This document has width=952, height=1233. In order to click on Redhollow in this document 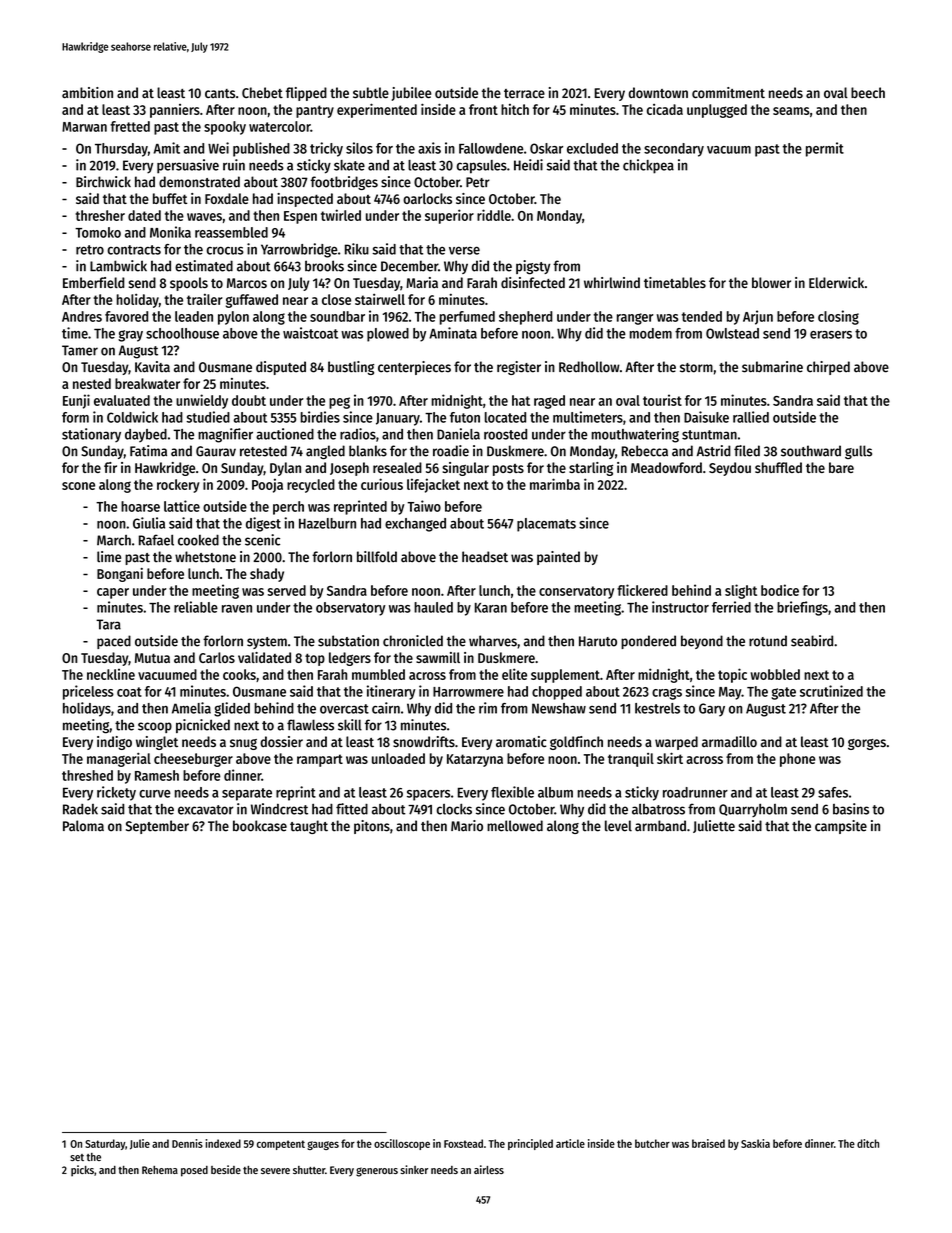, I will do `click(589, 367)`.
